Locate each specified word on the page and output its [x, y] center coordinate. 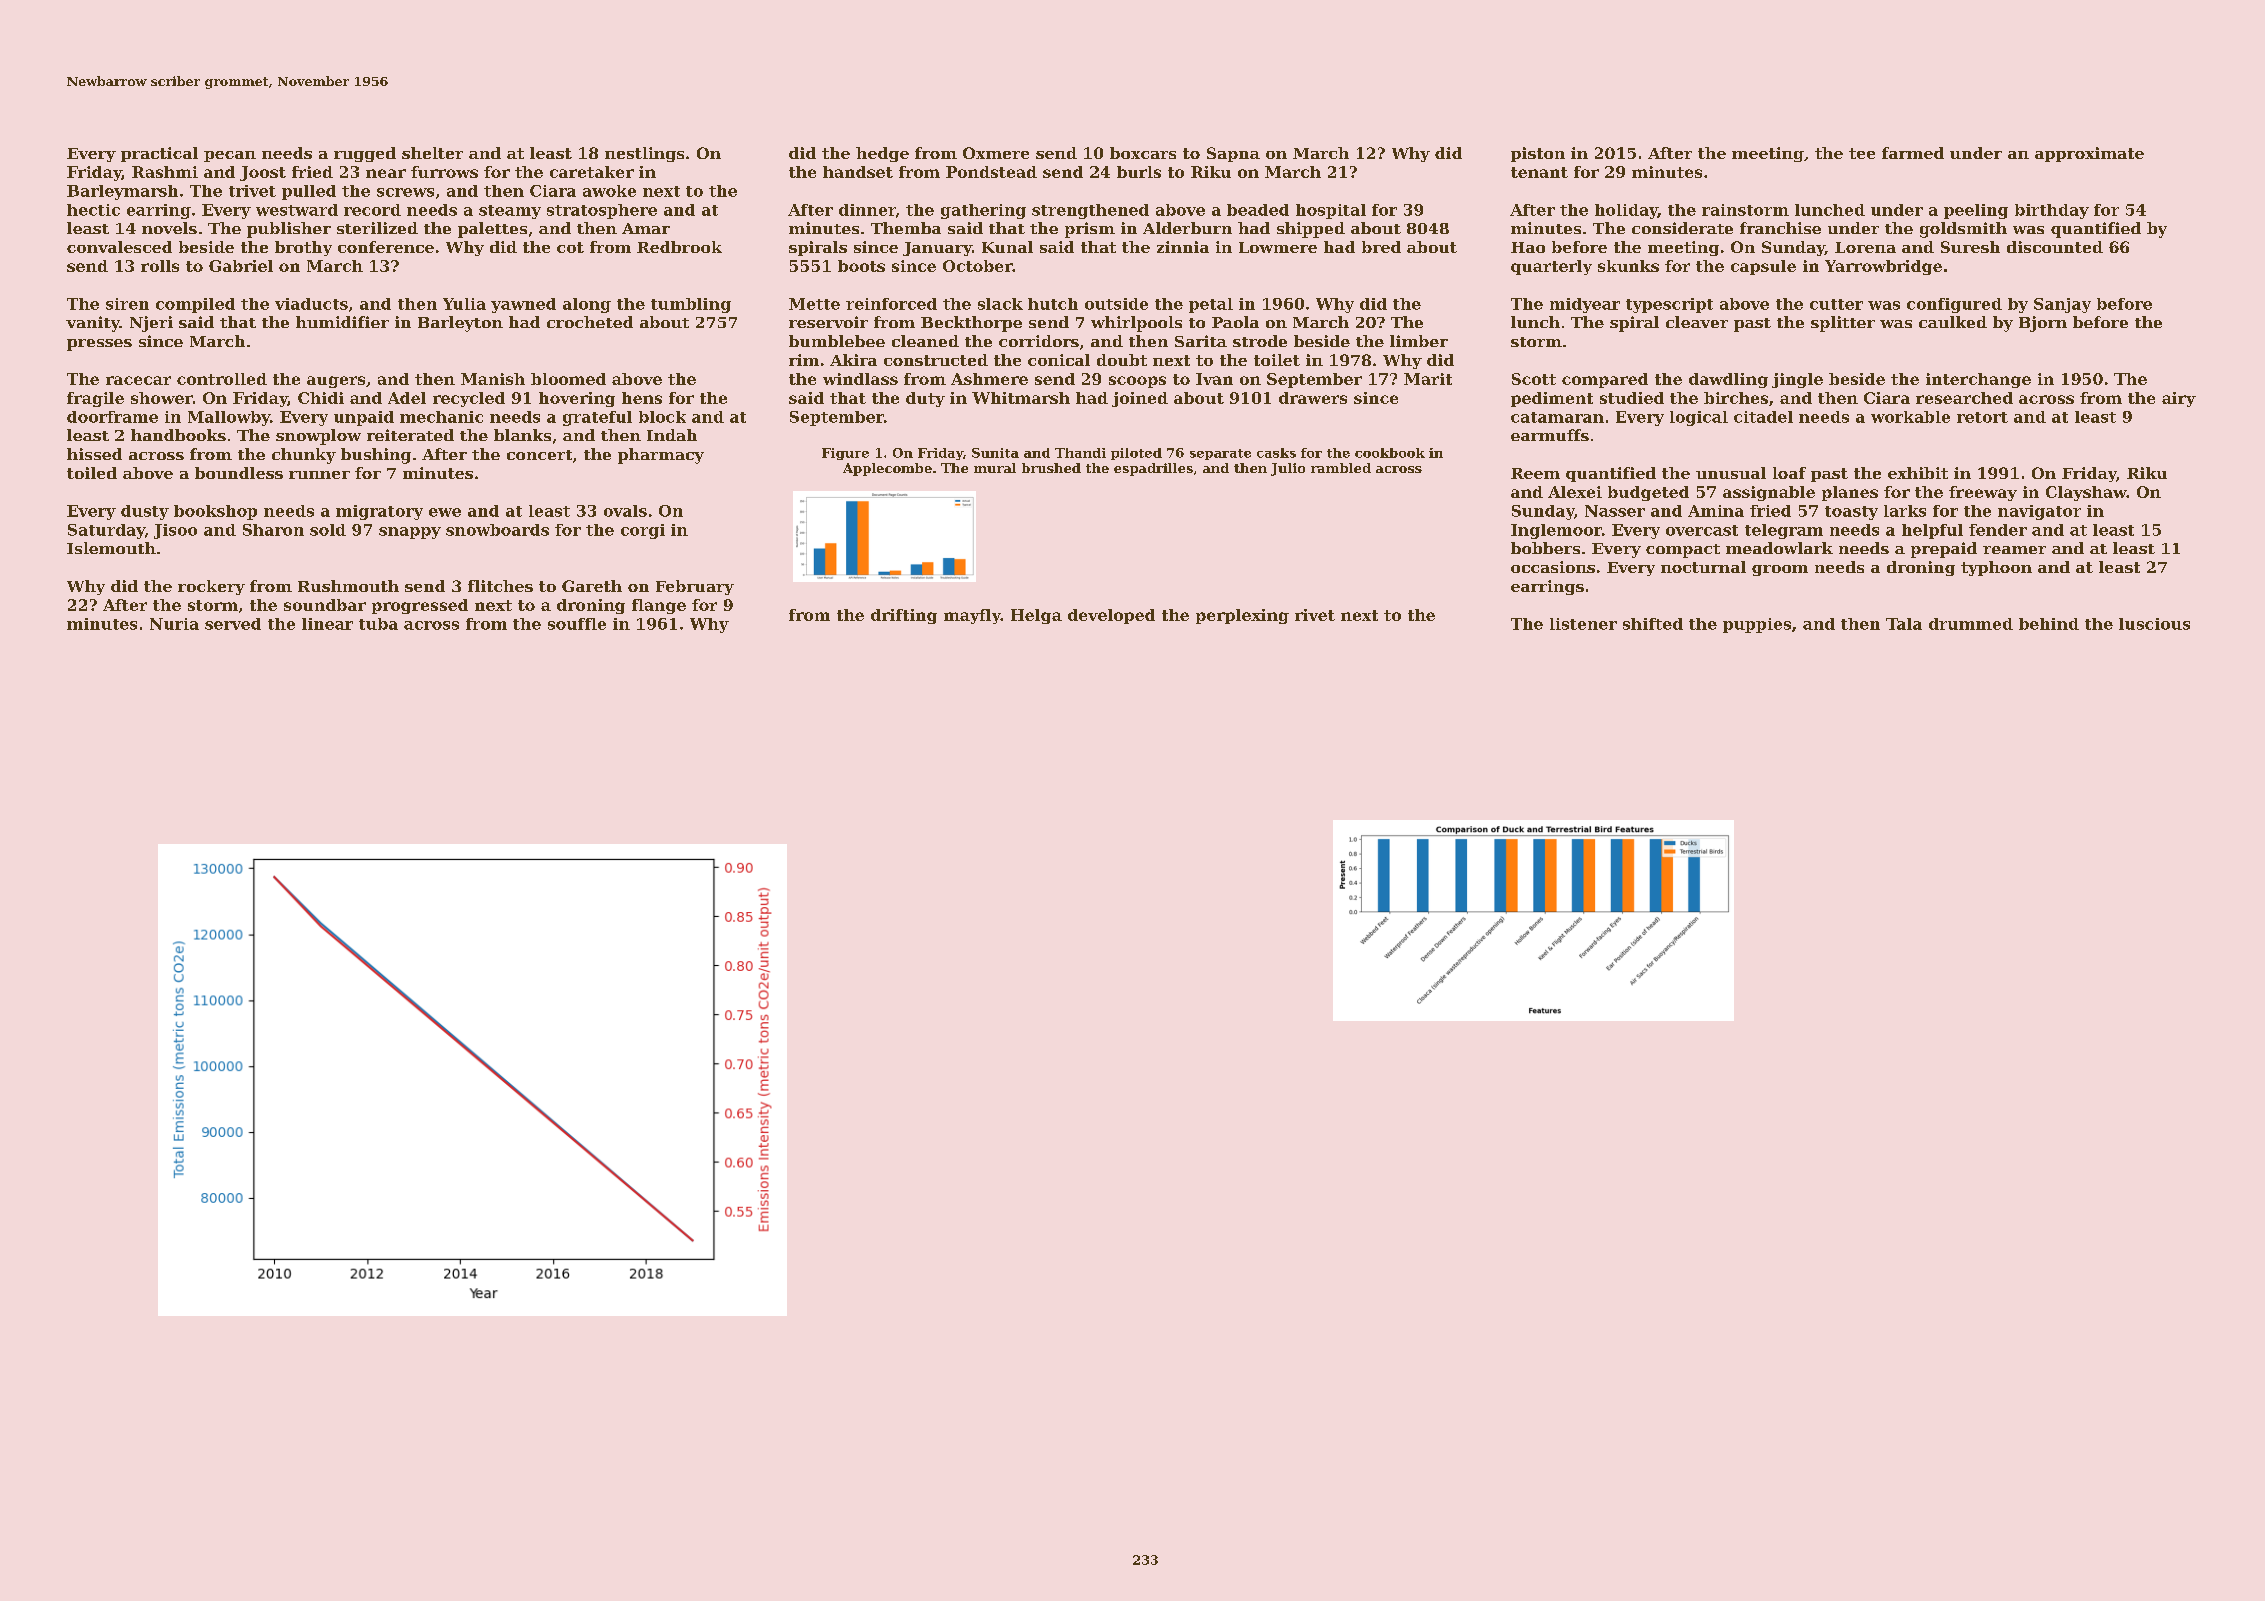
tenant [1539, 172]
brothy [303, 248]
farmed [1913, 153]
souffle [577, 624]
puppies [1757, 625]
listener [1583, 624]
